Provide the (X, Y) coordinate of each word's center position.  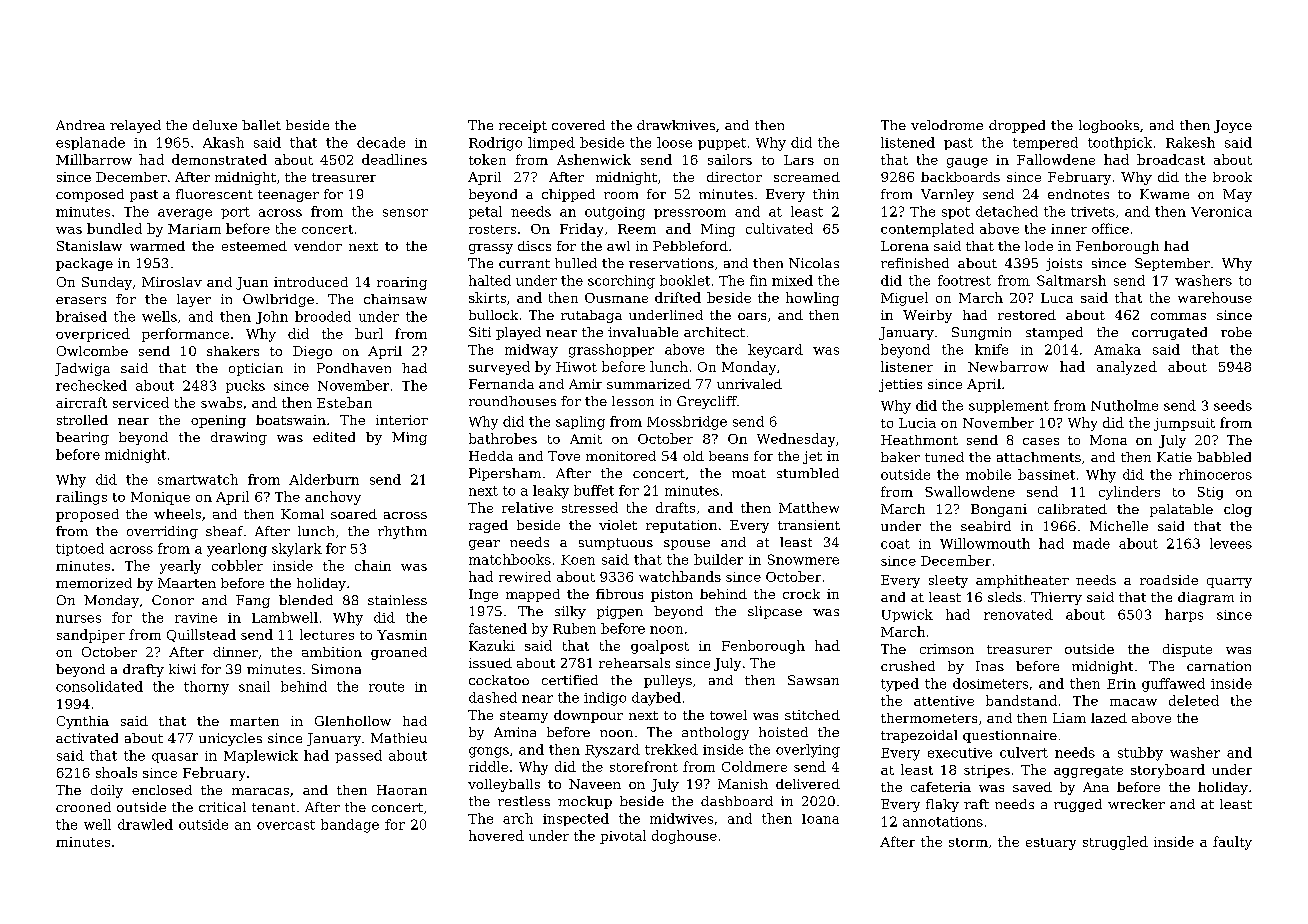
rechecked (91, 385)
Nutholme (1124, 405)
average (185, 214)
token (487, 159)
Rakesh (1190, 142)
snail (254, 686)
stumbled (808, 473)
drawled (145, 824)
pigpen (620, 612)
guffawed (1173, 685)
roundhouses (512, 401)
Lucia (917, 423)
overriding (162, 532)
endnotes (1078, 194)
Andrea (80, 125)
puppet (722, 144)
